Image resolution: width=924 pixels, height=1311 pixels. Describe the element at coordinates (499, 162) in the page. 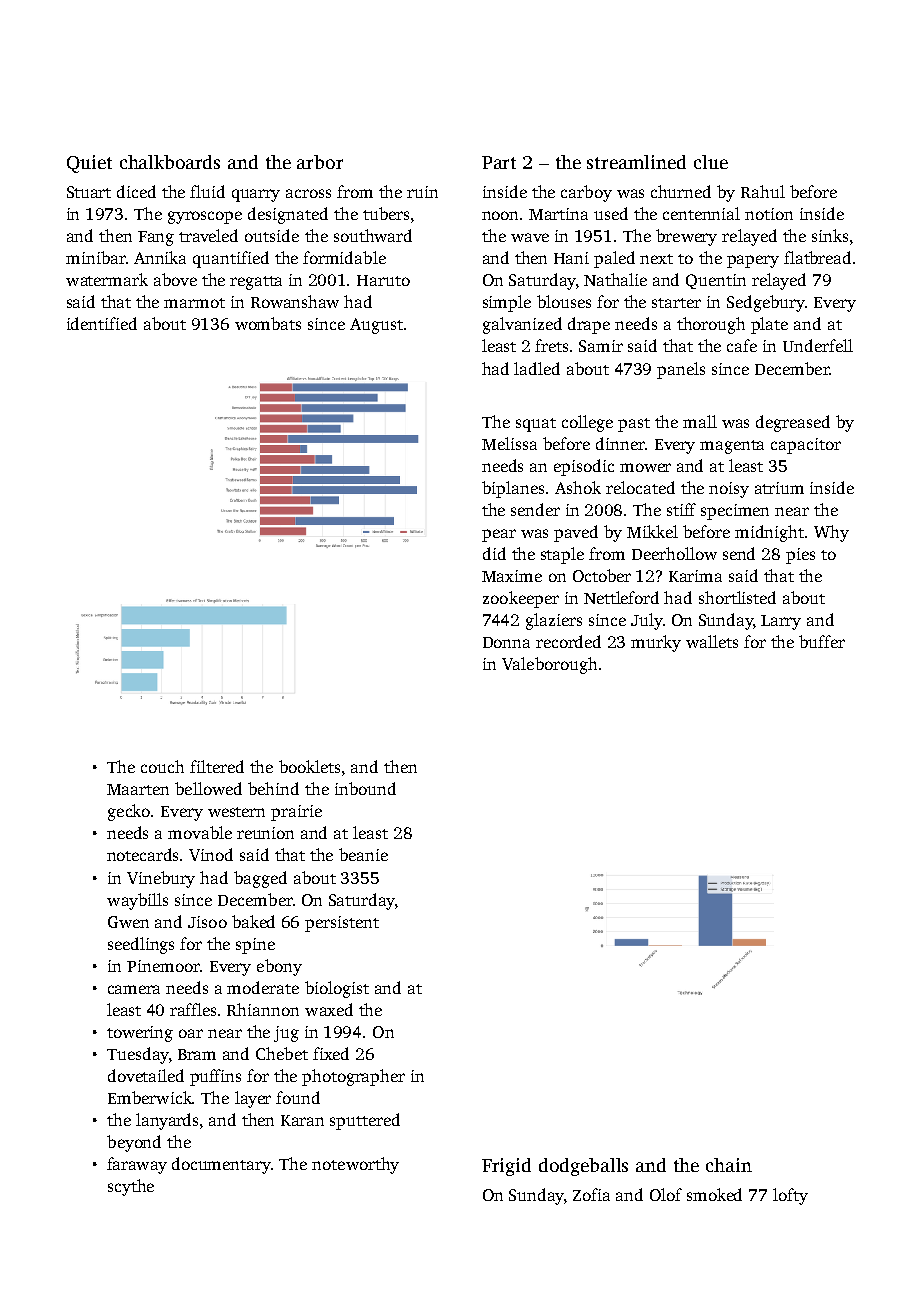

I see `Part` at that location.
